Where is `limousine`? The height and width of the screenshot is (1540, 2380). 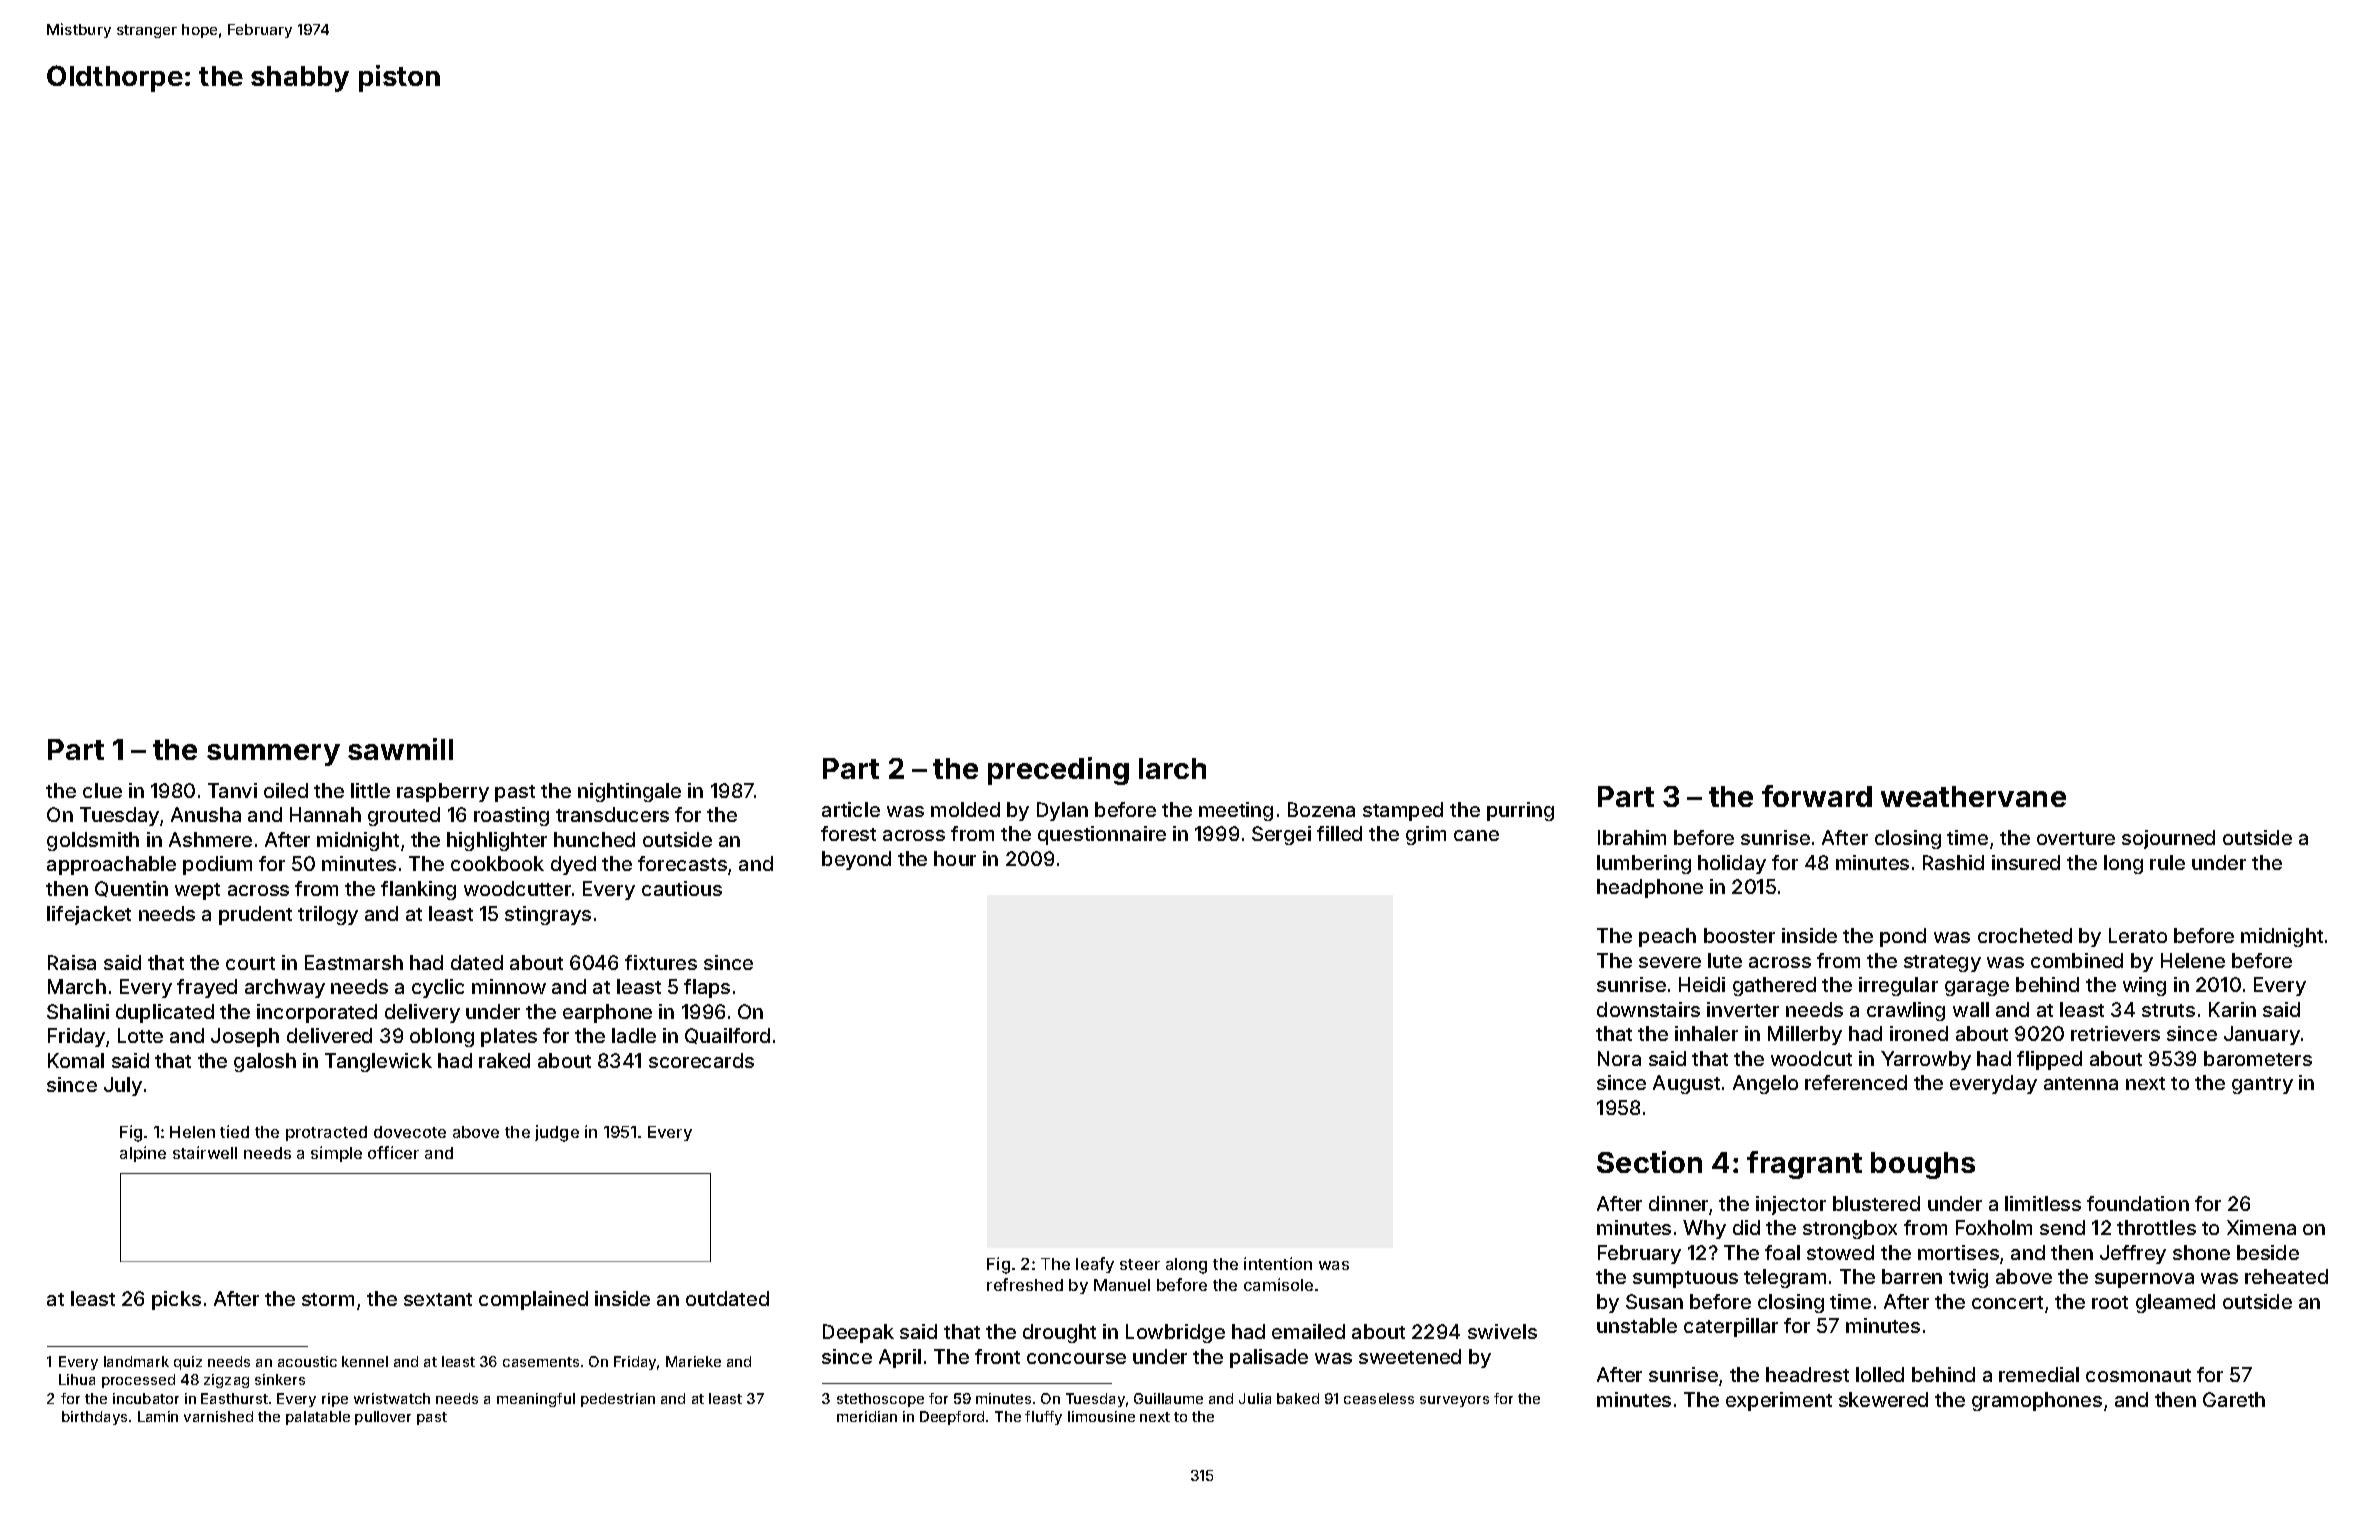 limousine is located at coordinates (1101, 1416).
